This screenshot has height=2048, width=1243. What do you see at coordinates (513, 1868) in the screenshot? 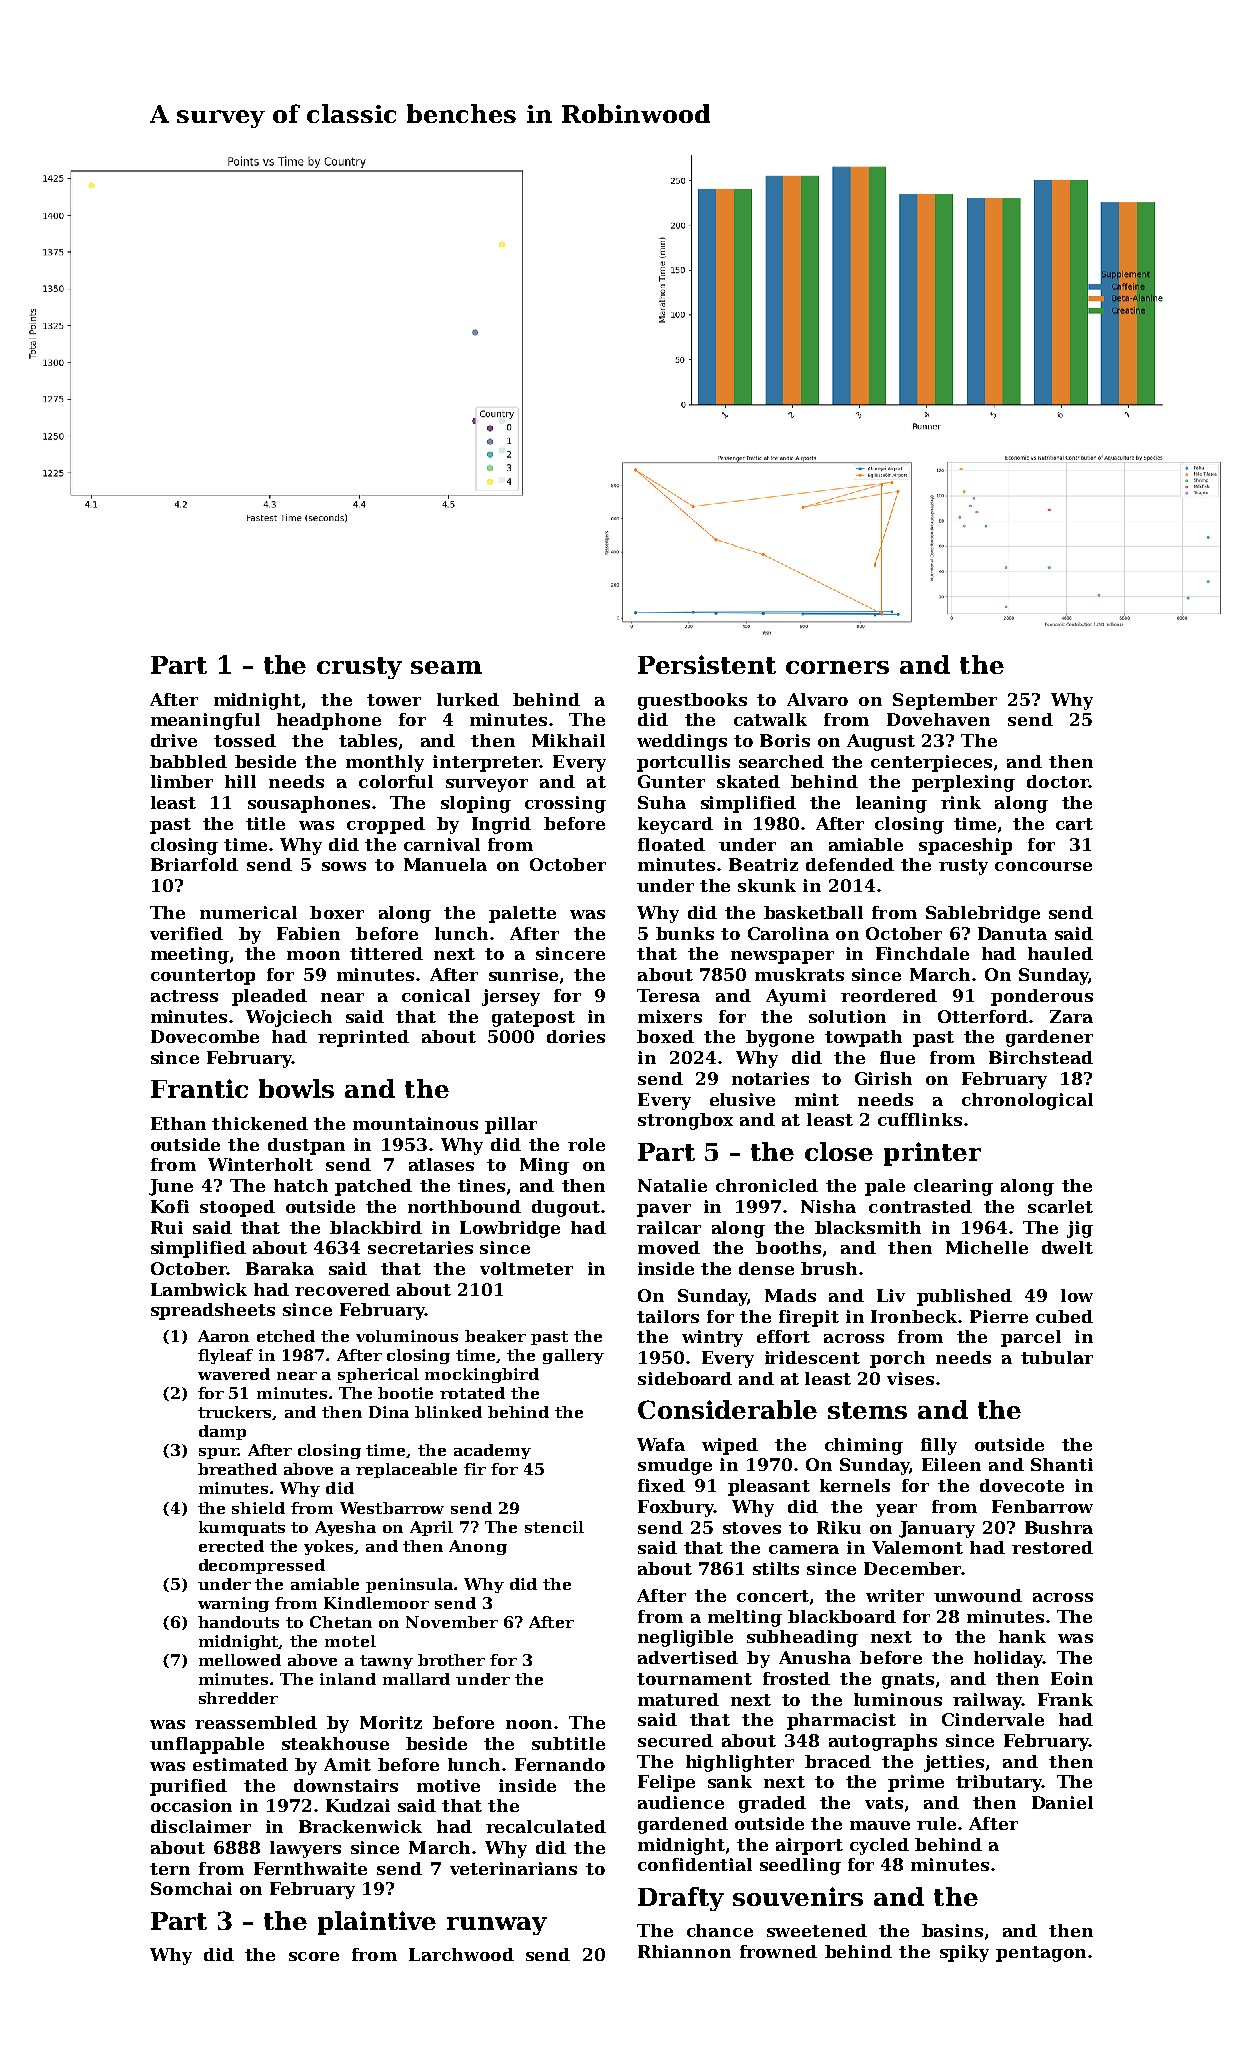
I see `veterinarians` at bounding box center [513, 1868].
